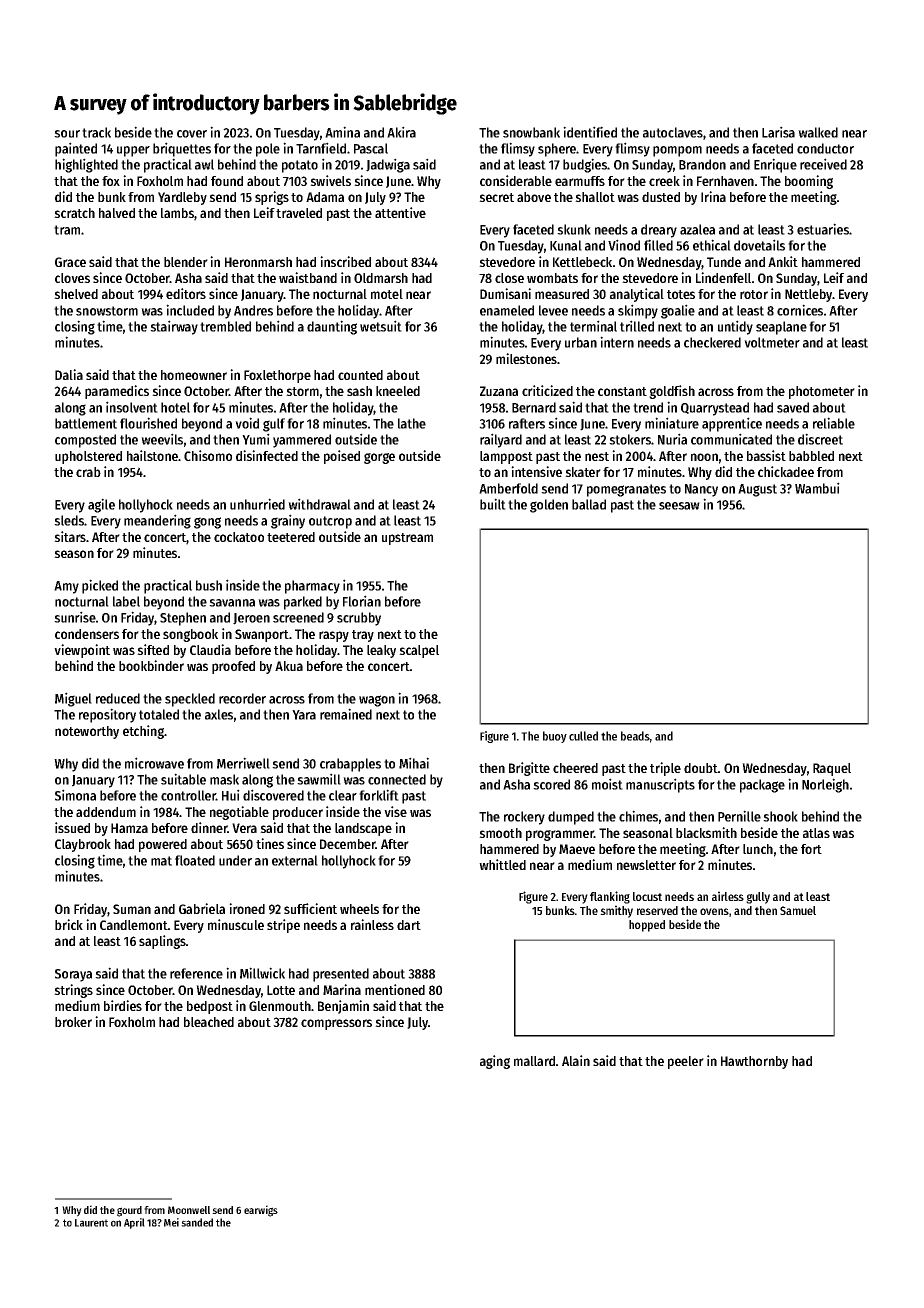 Image resolution: width=924 pixels, height=1308 pixels. What do you see at coordinates (67, 134) in the image?
I see `sour` at bounding box center [67, 134].
